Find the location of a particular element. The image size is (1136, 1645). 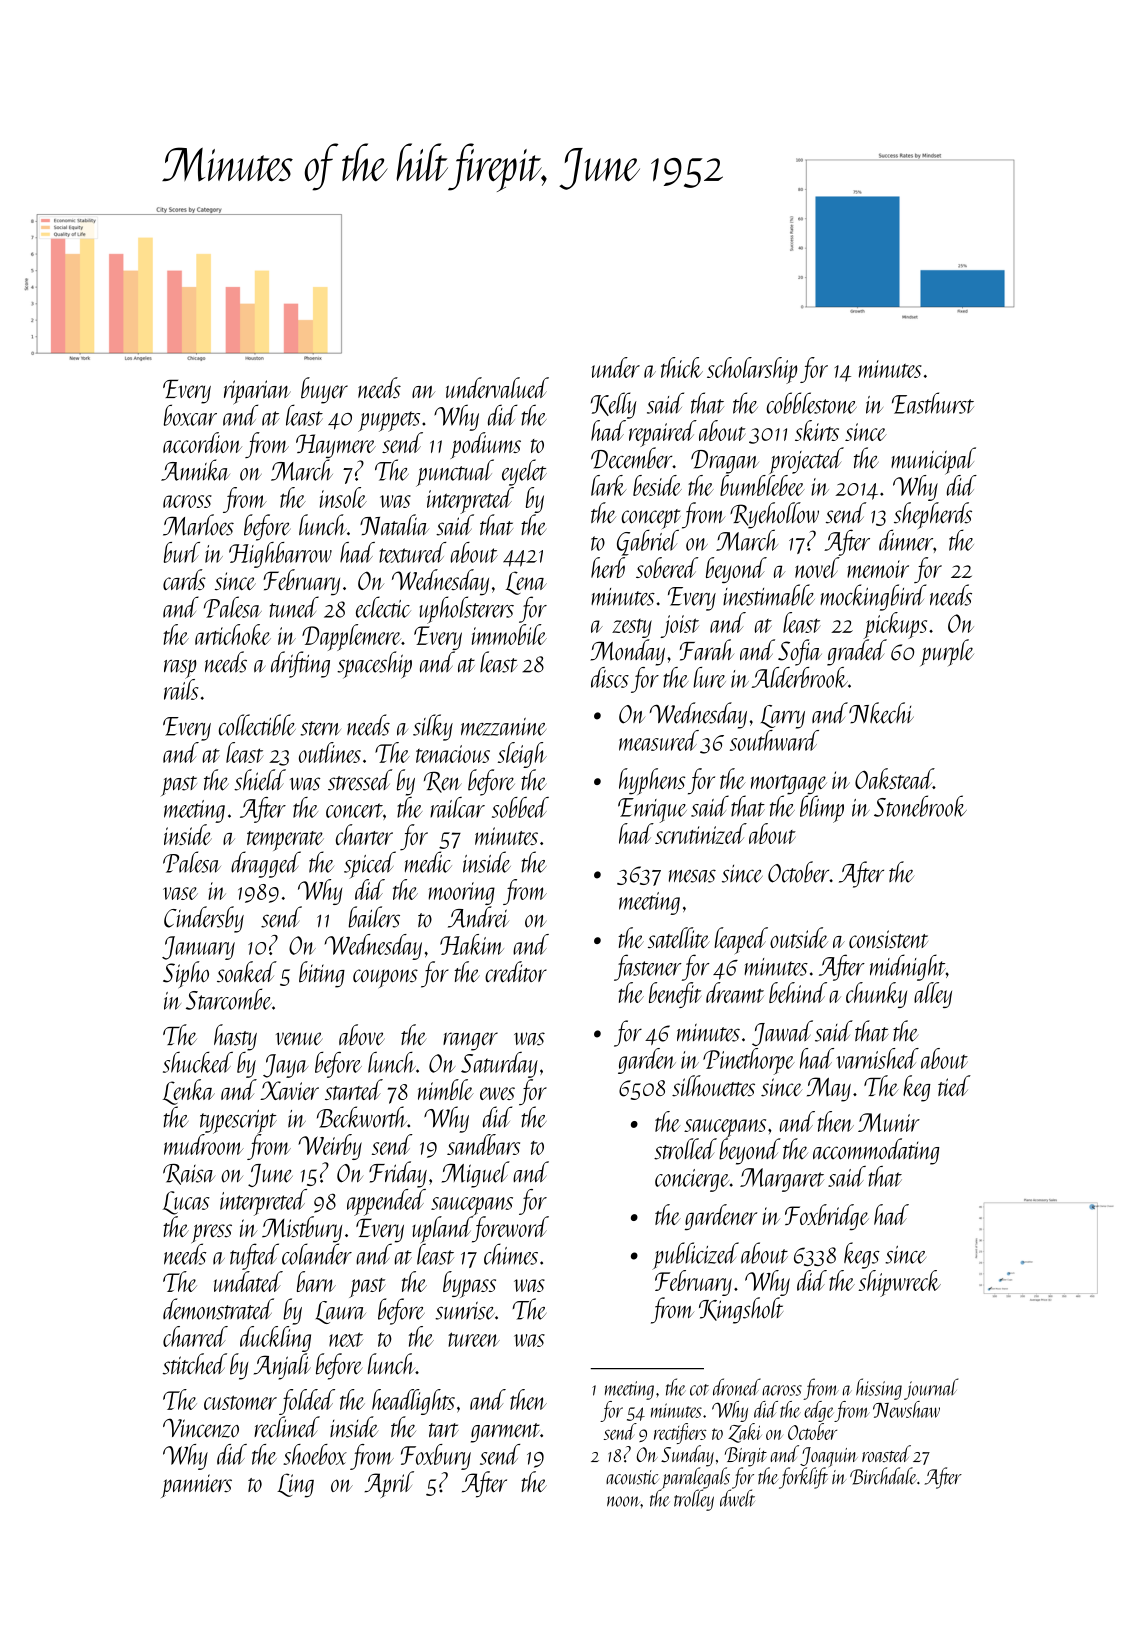

Margaret is located at coordinates (782, 1180).
